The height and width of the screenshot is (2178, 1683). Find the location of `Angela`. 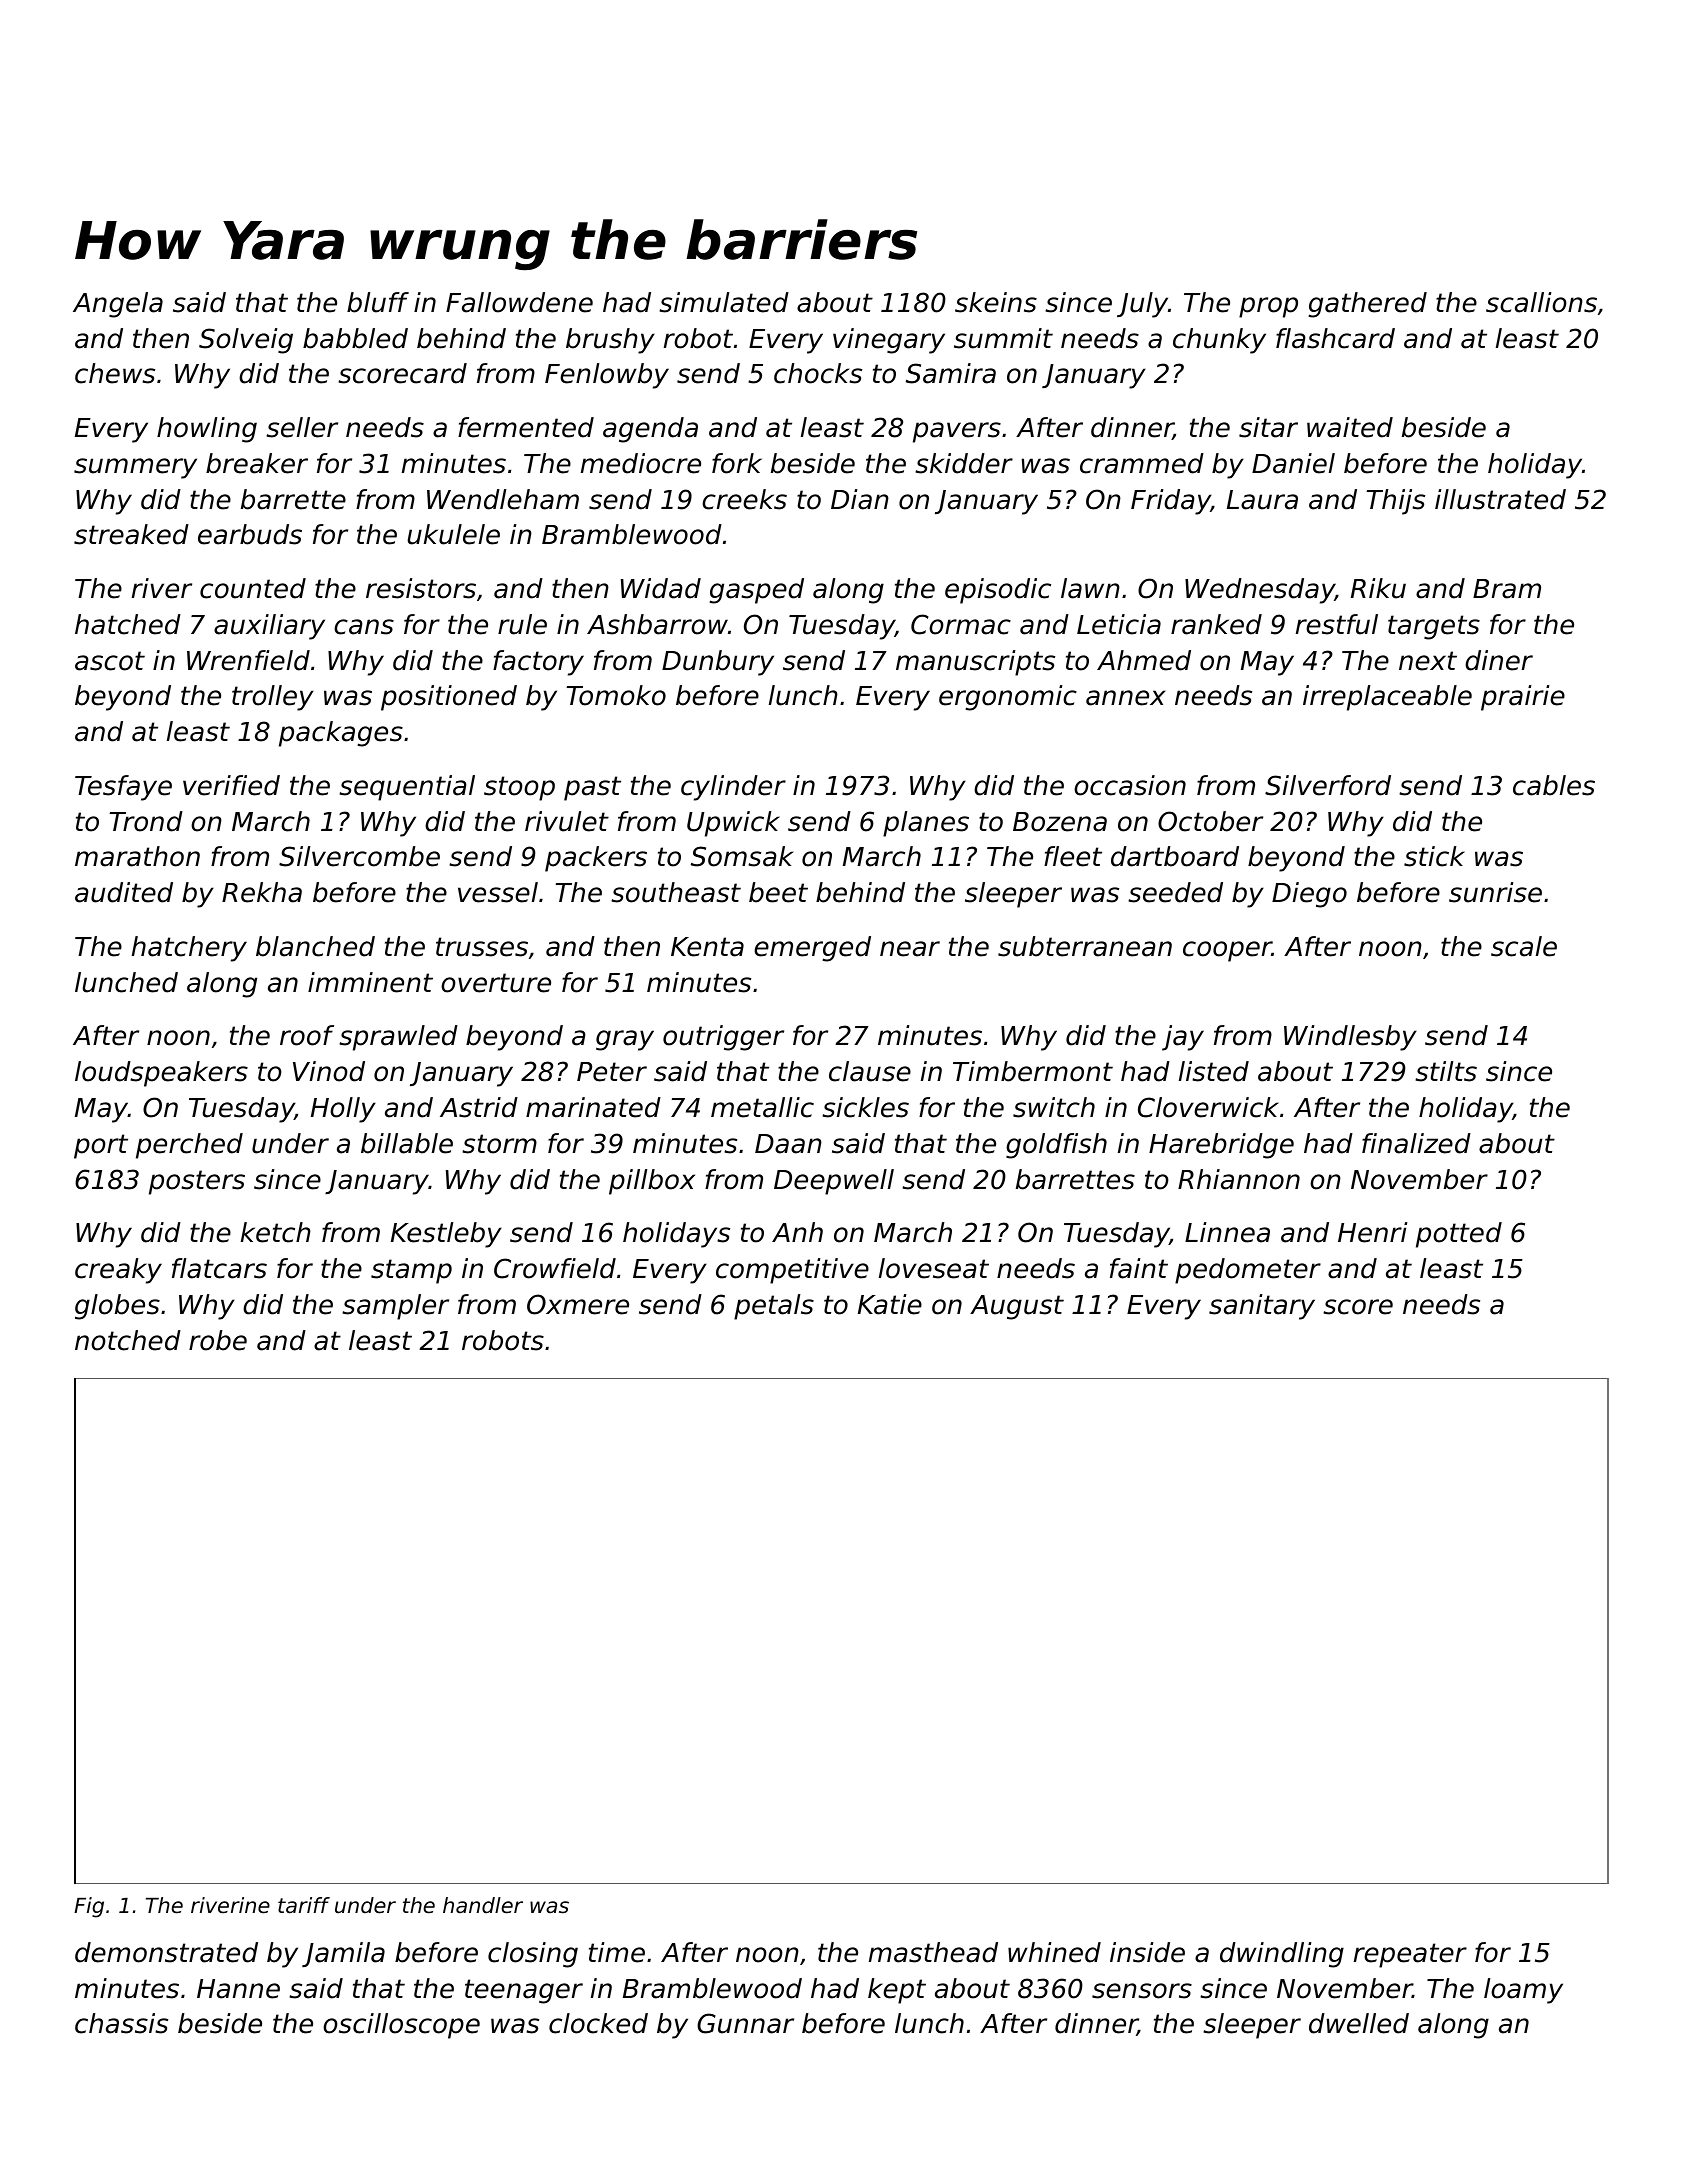

Angela is located at coordinates (118, 305).
